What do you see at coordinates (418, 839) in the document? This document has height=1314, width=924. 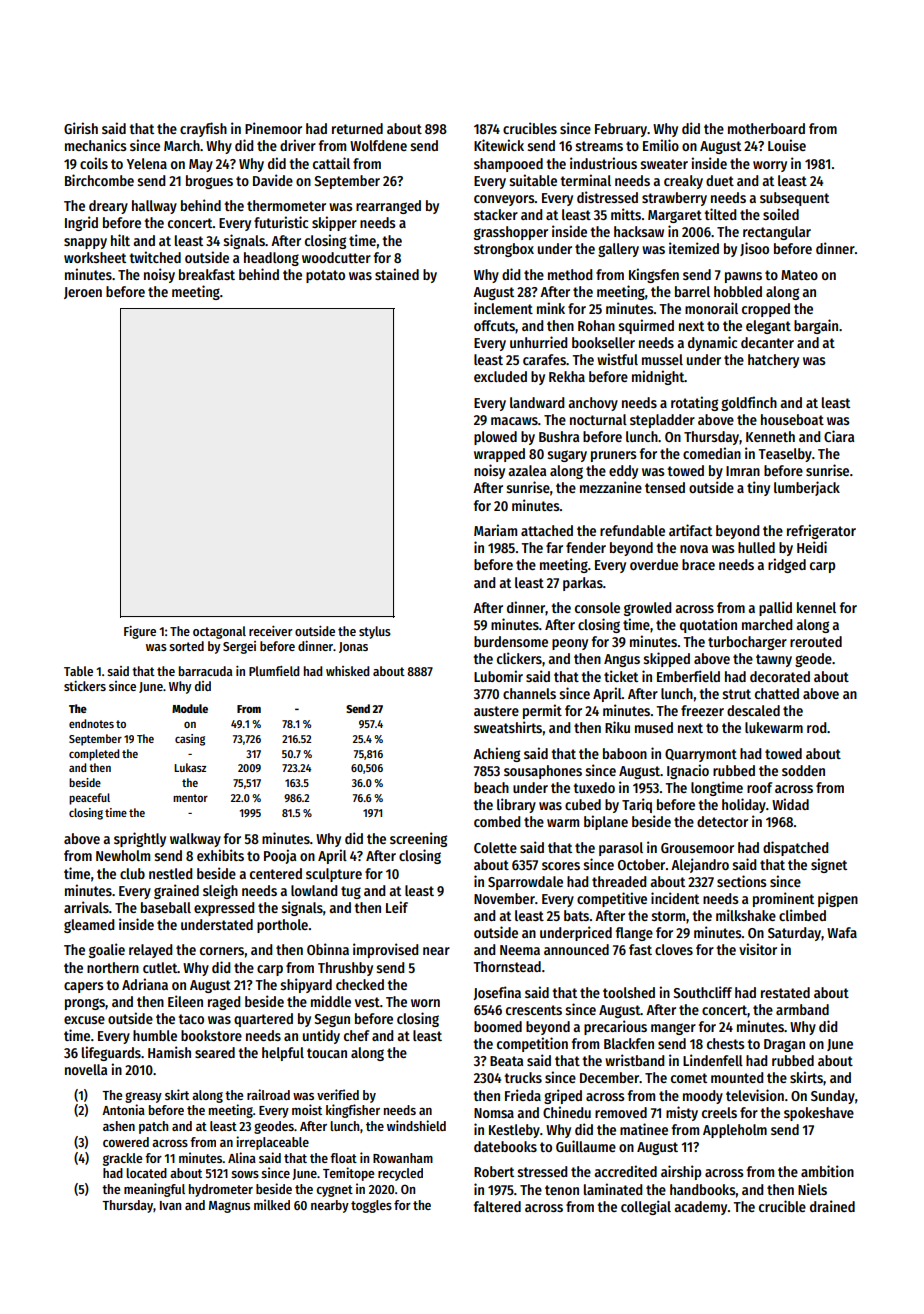 I see `screening` at bounding box center [418, 839].
